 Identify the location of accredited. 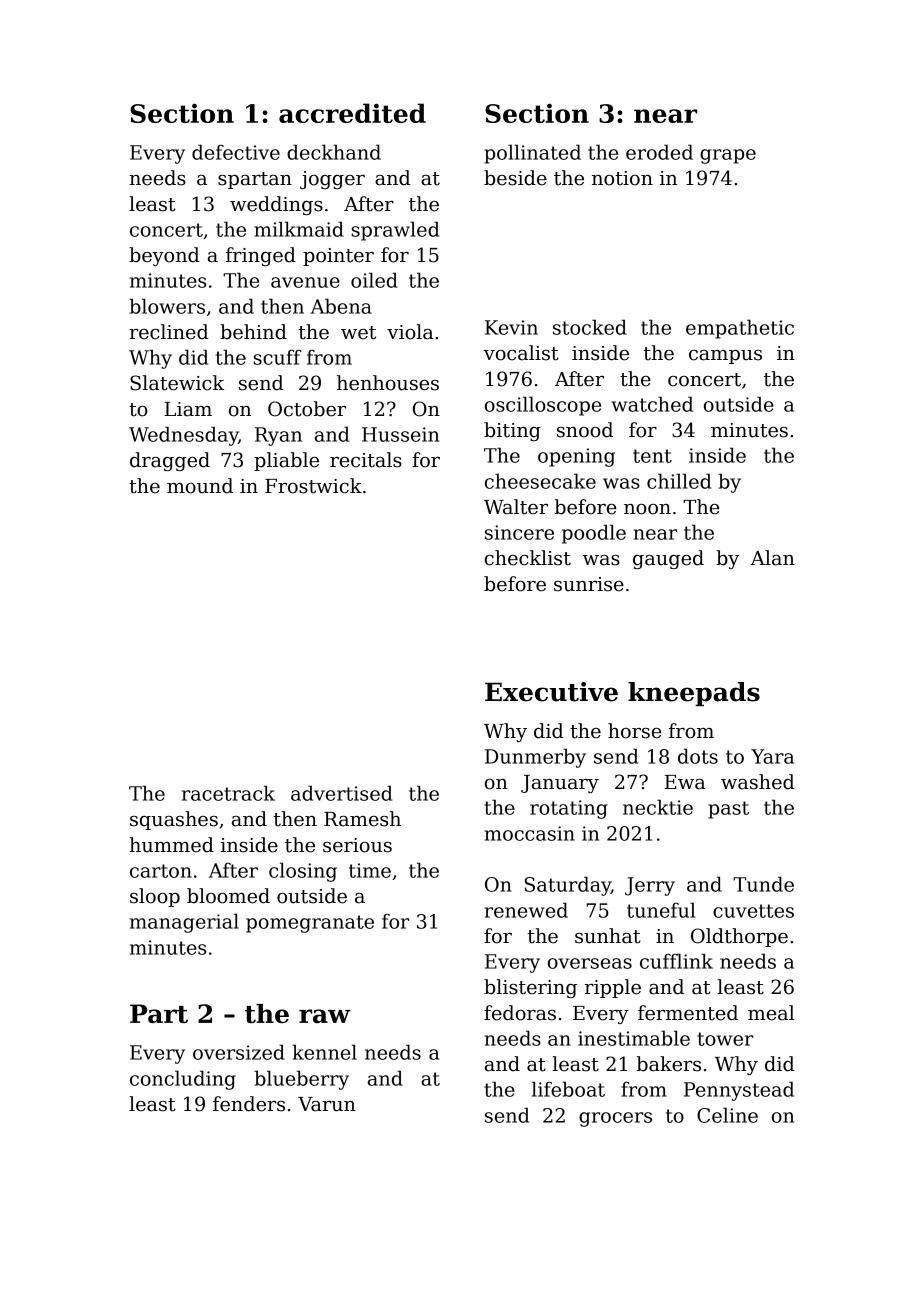
(352, 113).
